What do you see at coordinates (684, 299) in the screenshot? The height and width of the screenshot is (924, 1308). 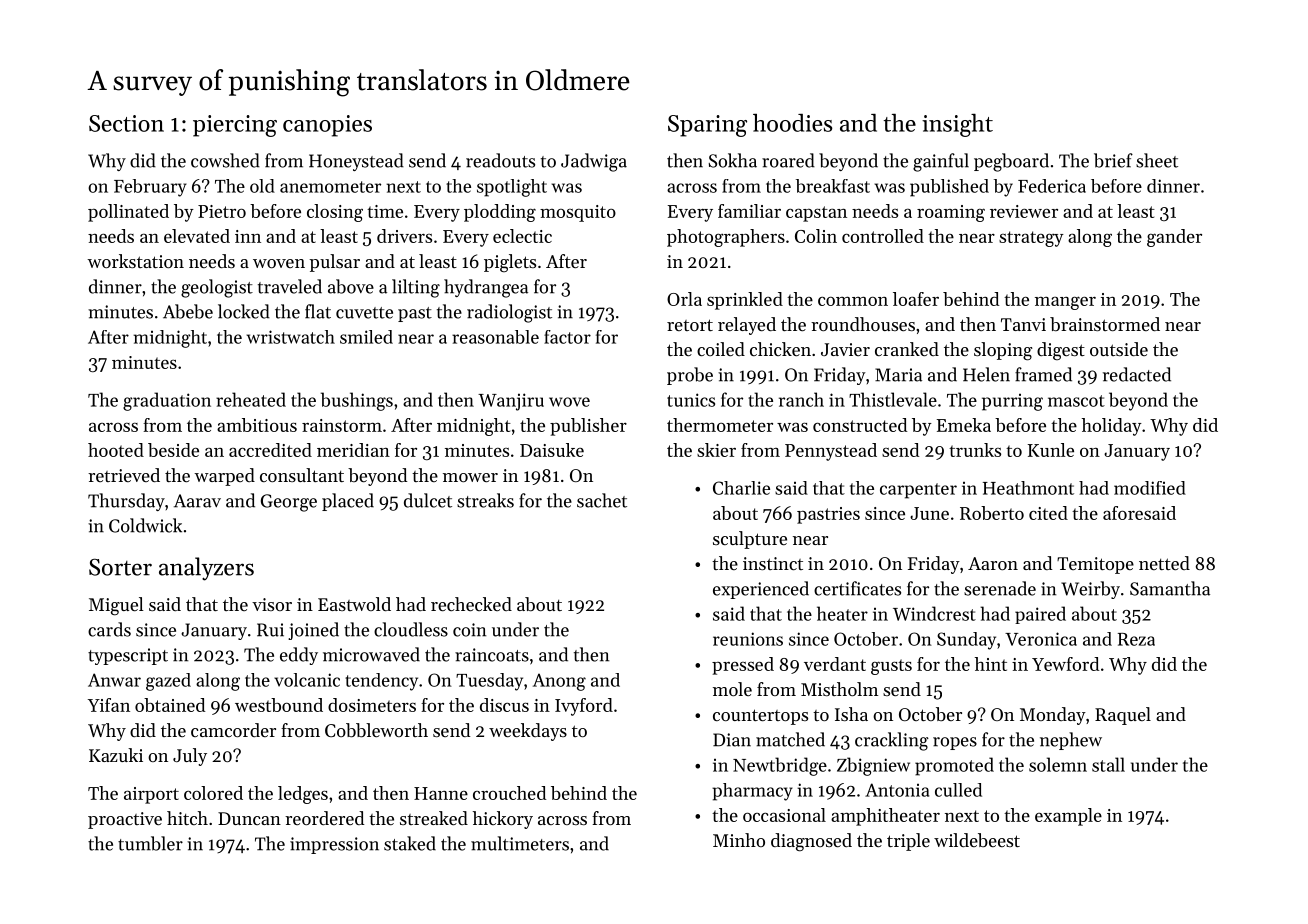 I see `Orla` at bounding box center [684, 299].
